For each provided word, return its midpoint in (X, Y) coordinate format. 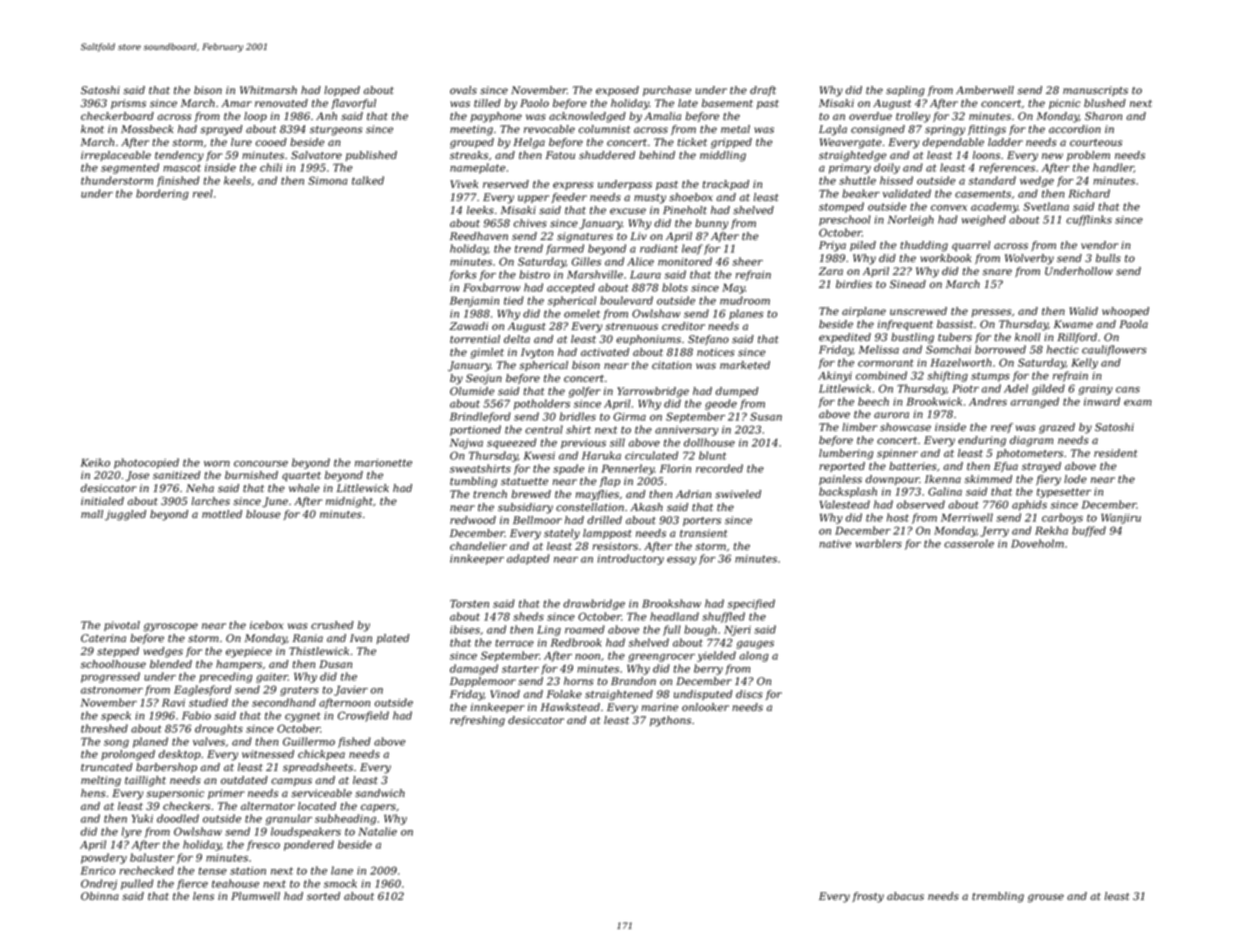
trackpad (726, 185)
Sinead (908, 284)
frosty (868, 897)
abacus (905, 896)
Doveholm (1037, 543)
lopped (342, 91)
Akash (646, 507)
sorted (323, 896)
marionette (383, 463)
